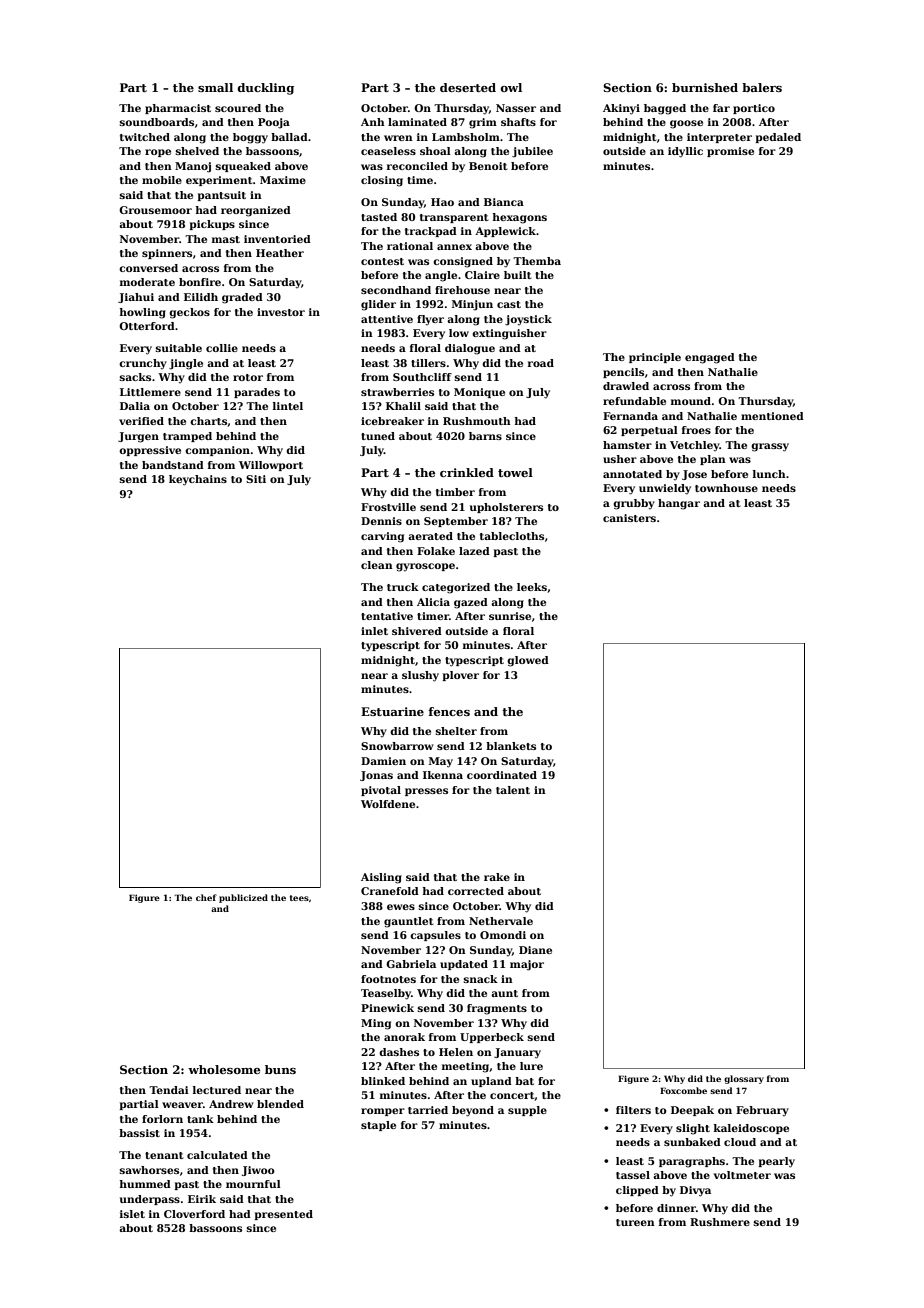 The width and height of the document is (924, 1308). Describe the element at coordinates (513, 790) in the document. I see `talent` at that location.
